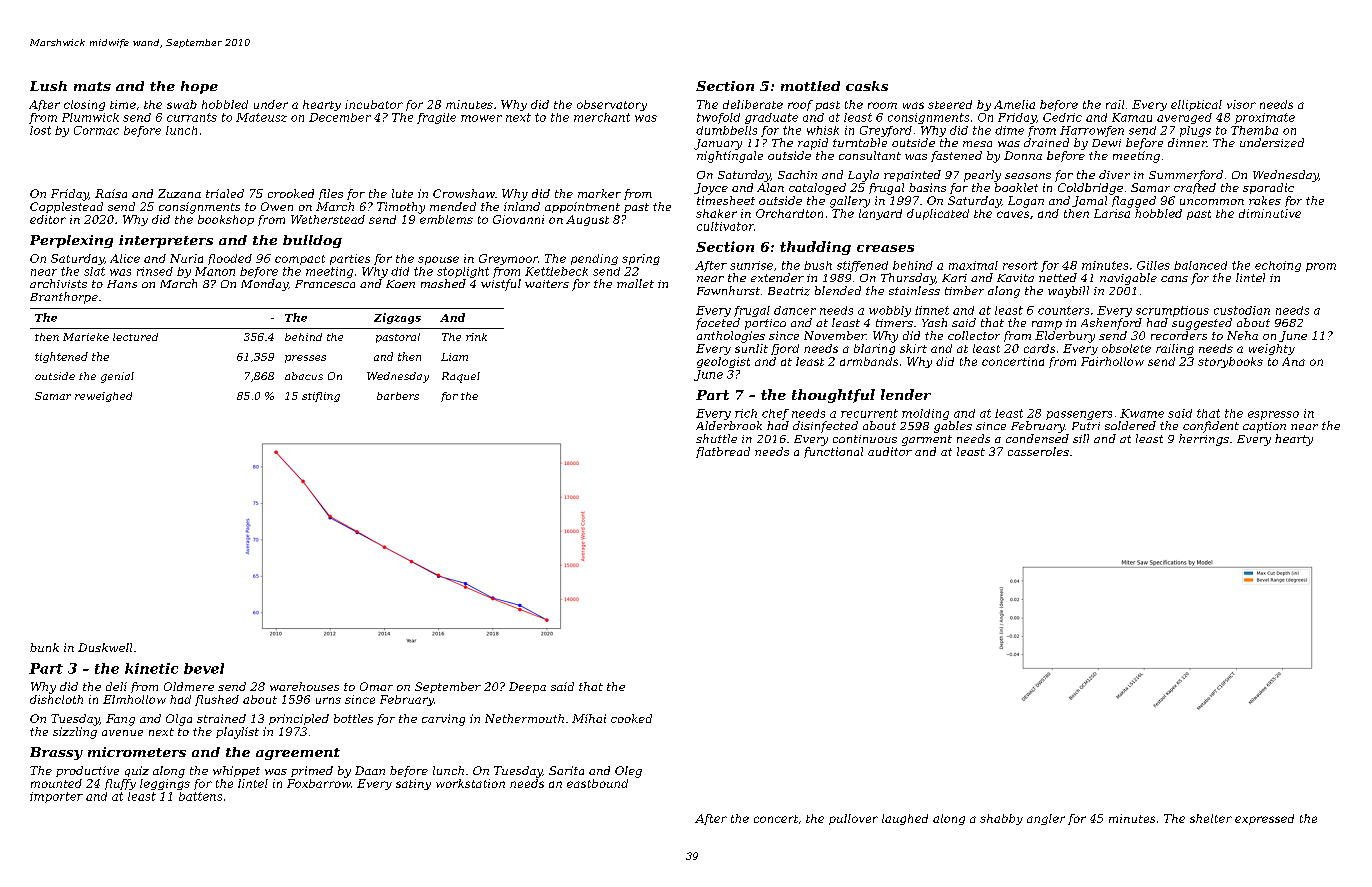 Image resolution: width=1372 pixels, height=887 pixels. What do you see at coordinates (135, 337) in the image?
I see `lectured` at bounding box center [135, 337].
